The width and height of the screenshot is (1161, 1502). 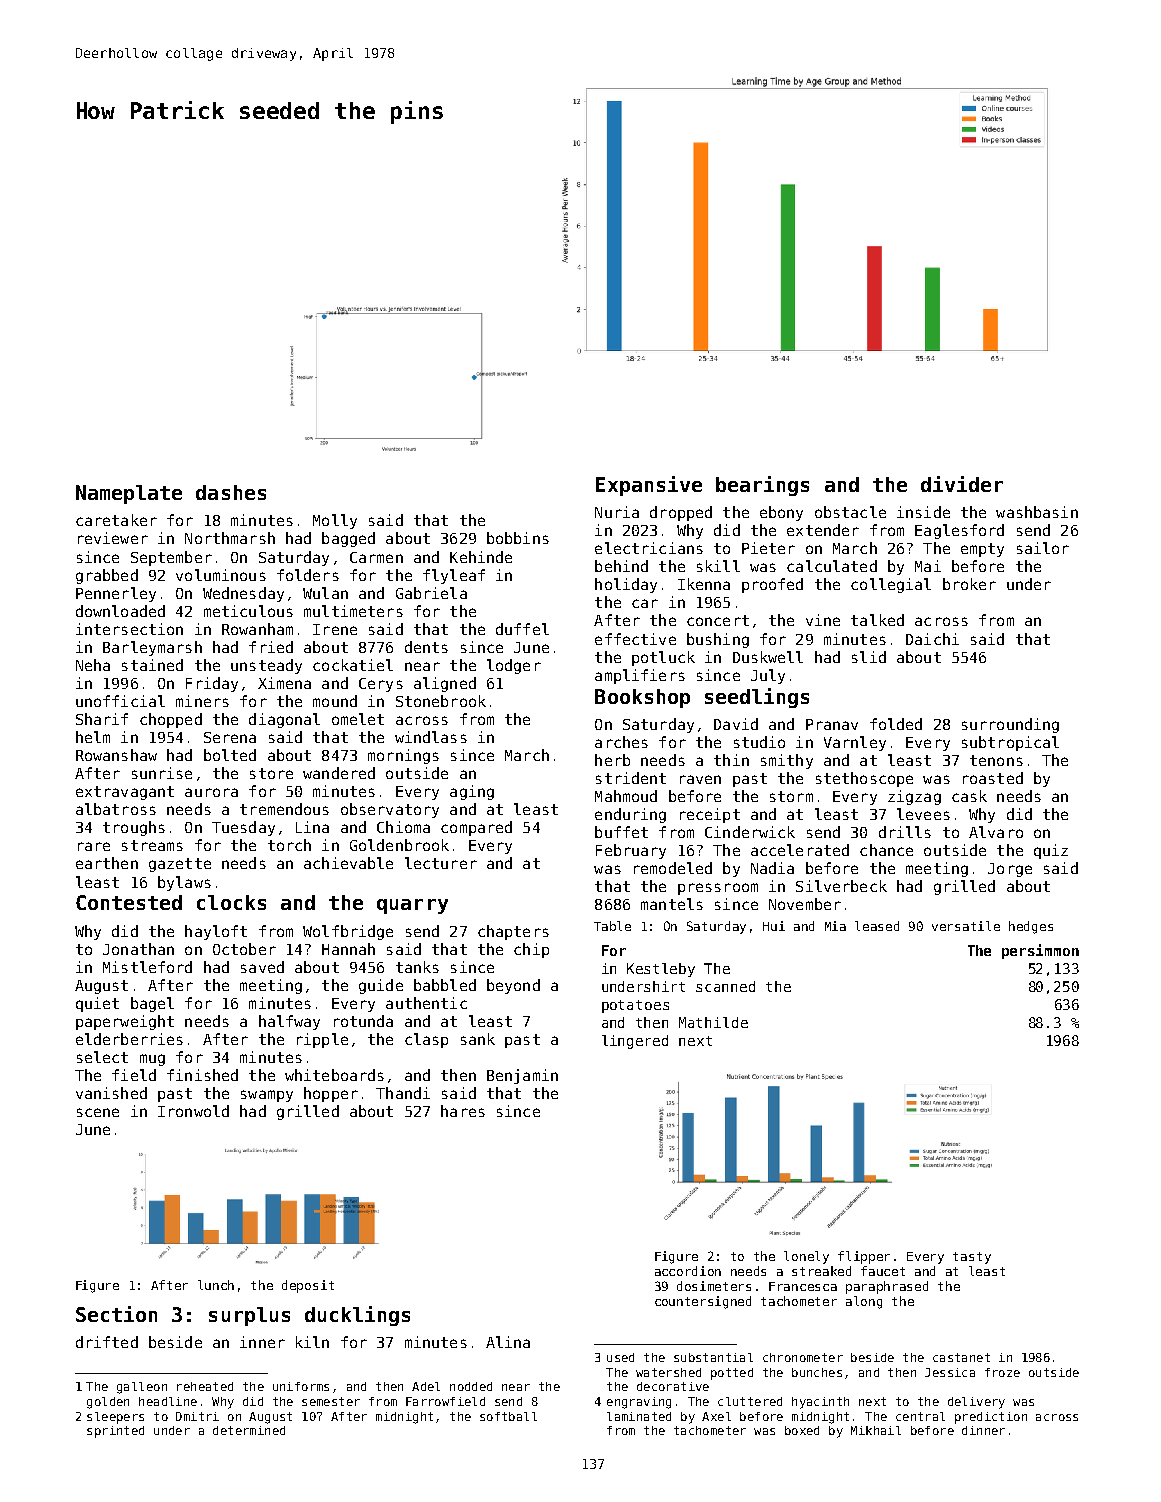 I want to click on dashes, so click(x=231, y=492).
